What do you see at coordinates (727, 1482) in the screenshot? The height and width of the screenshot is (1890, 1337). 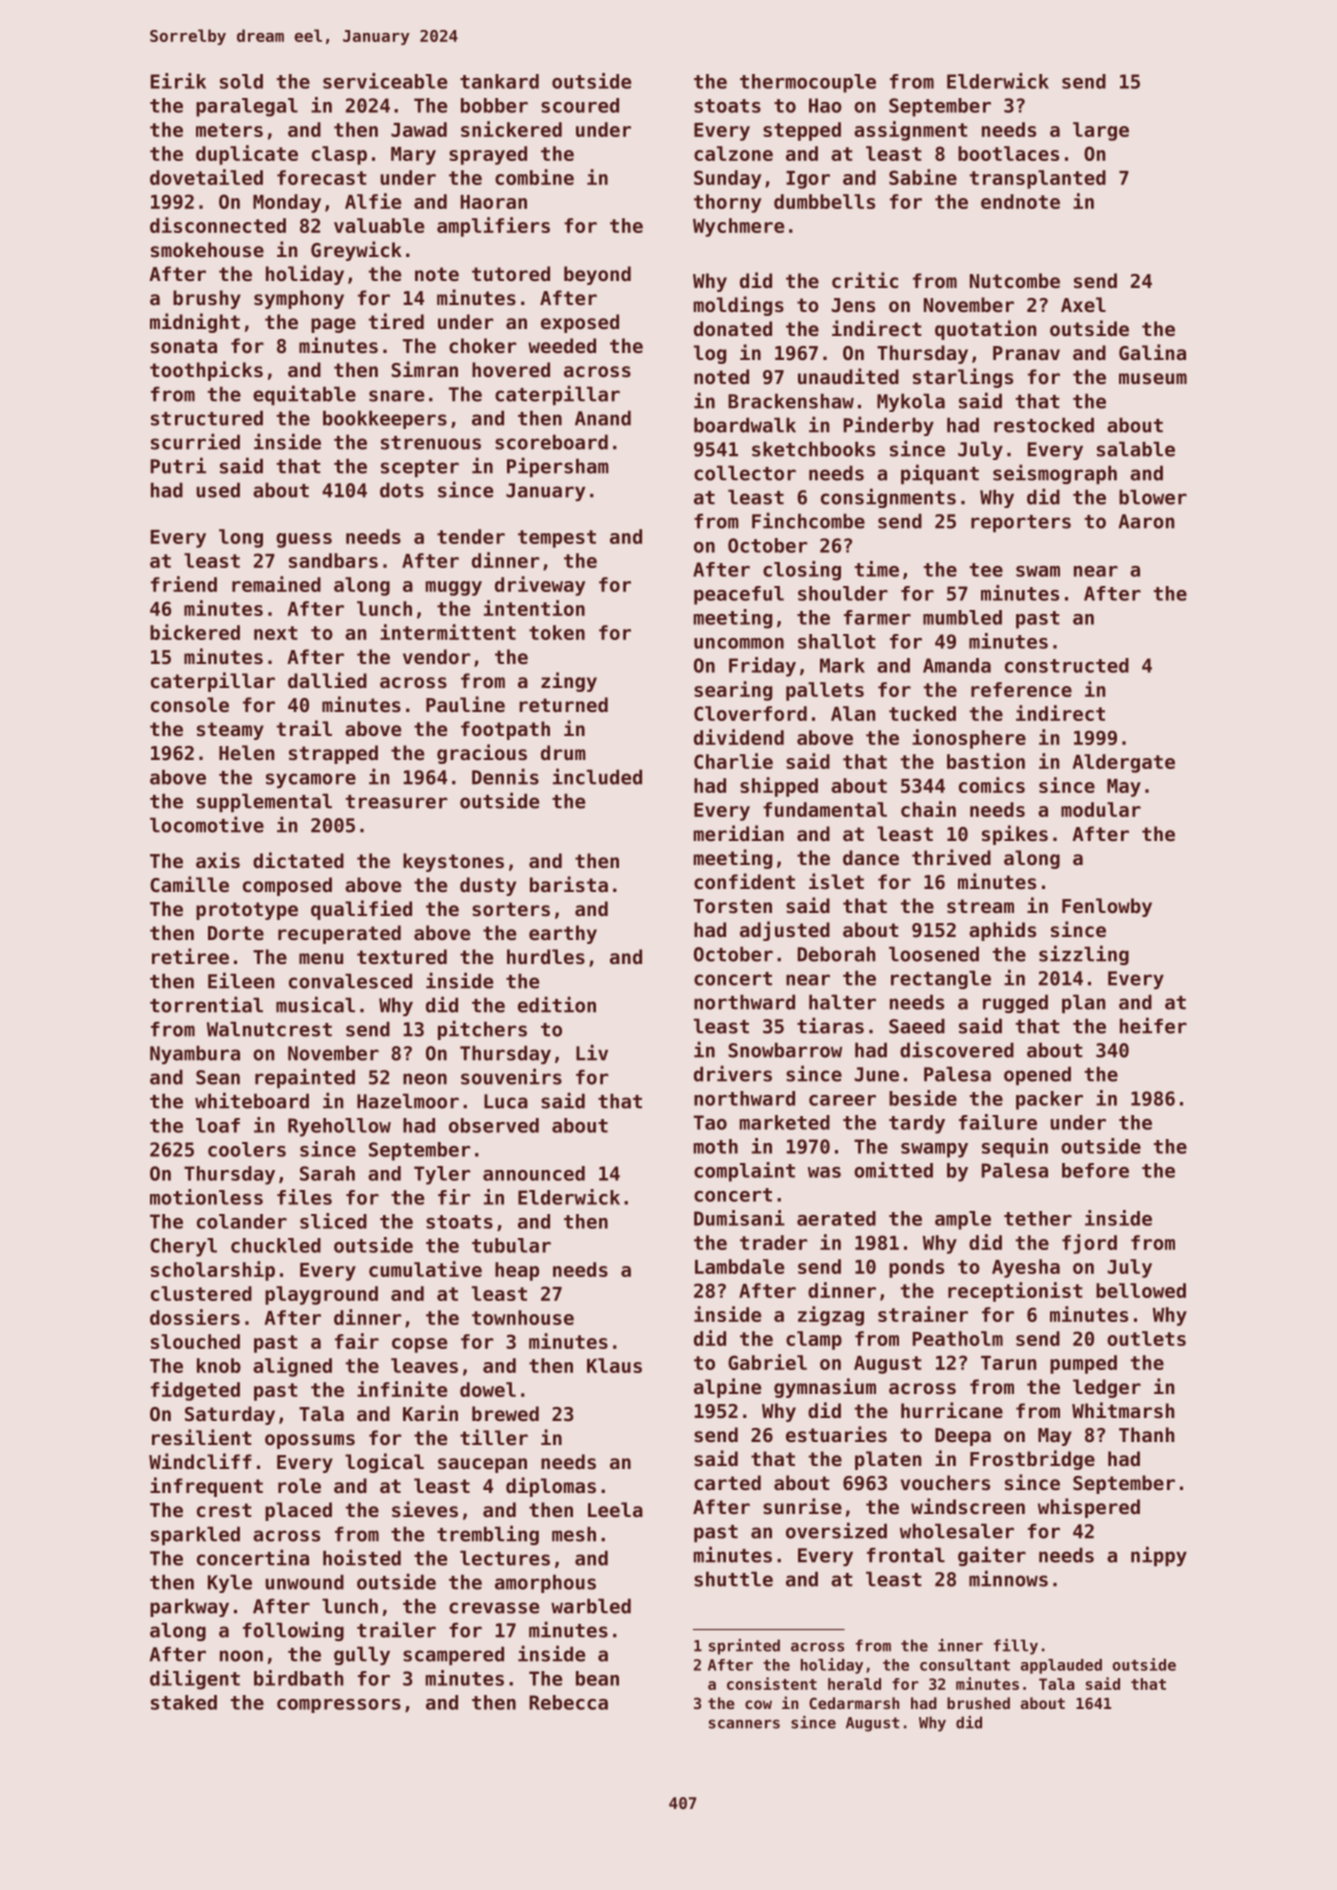 I see `carted` at bounding box center [727, 1482].
